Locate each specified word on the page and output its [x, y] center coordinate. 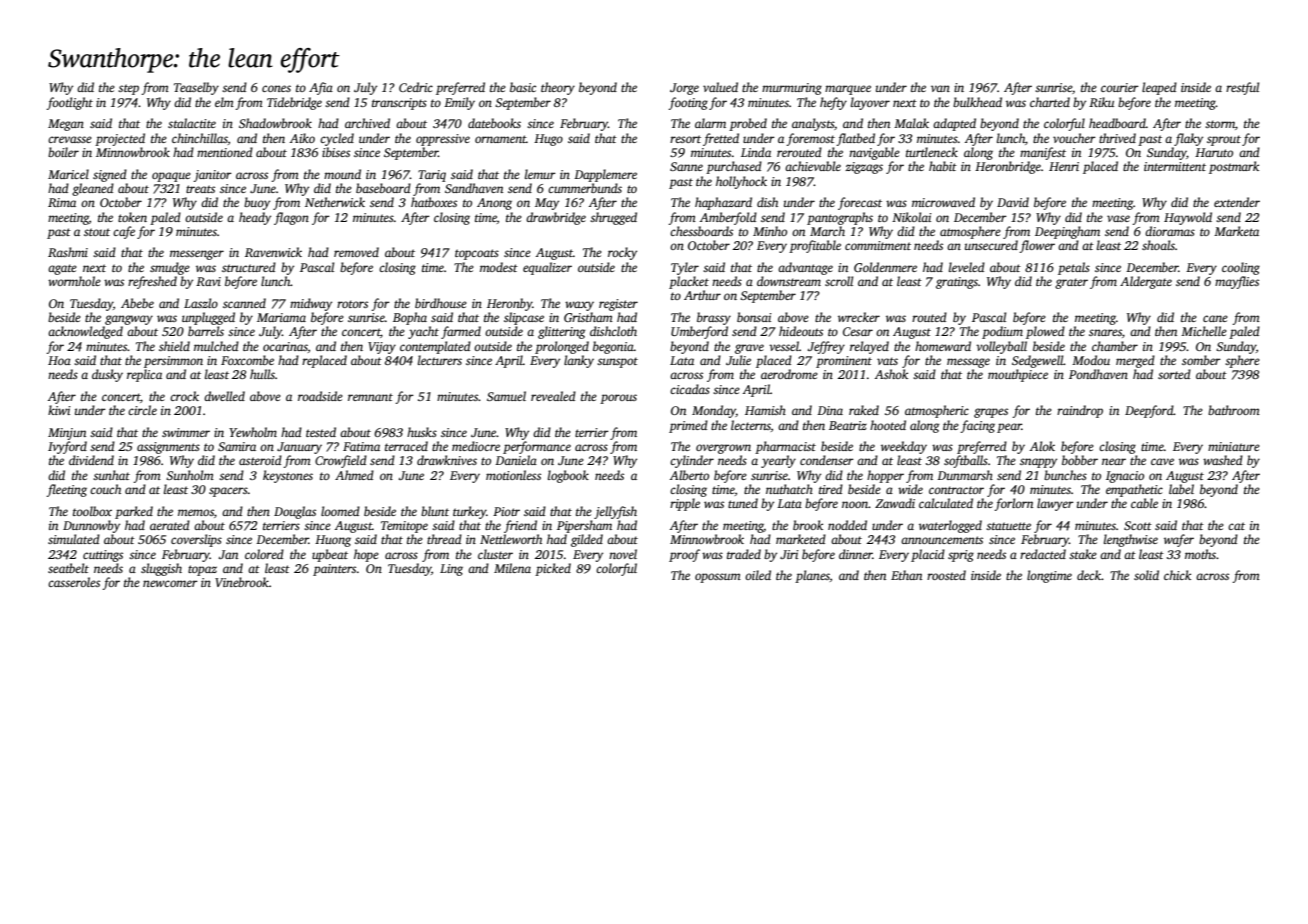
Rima [62, 202]
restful [1242, 88]
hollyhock [741, 182]
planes [812, 576]
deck [1089, 575]
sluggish [161, 569]
